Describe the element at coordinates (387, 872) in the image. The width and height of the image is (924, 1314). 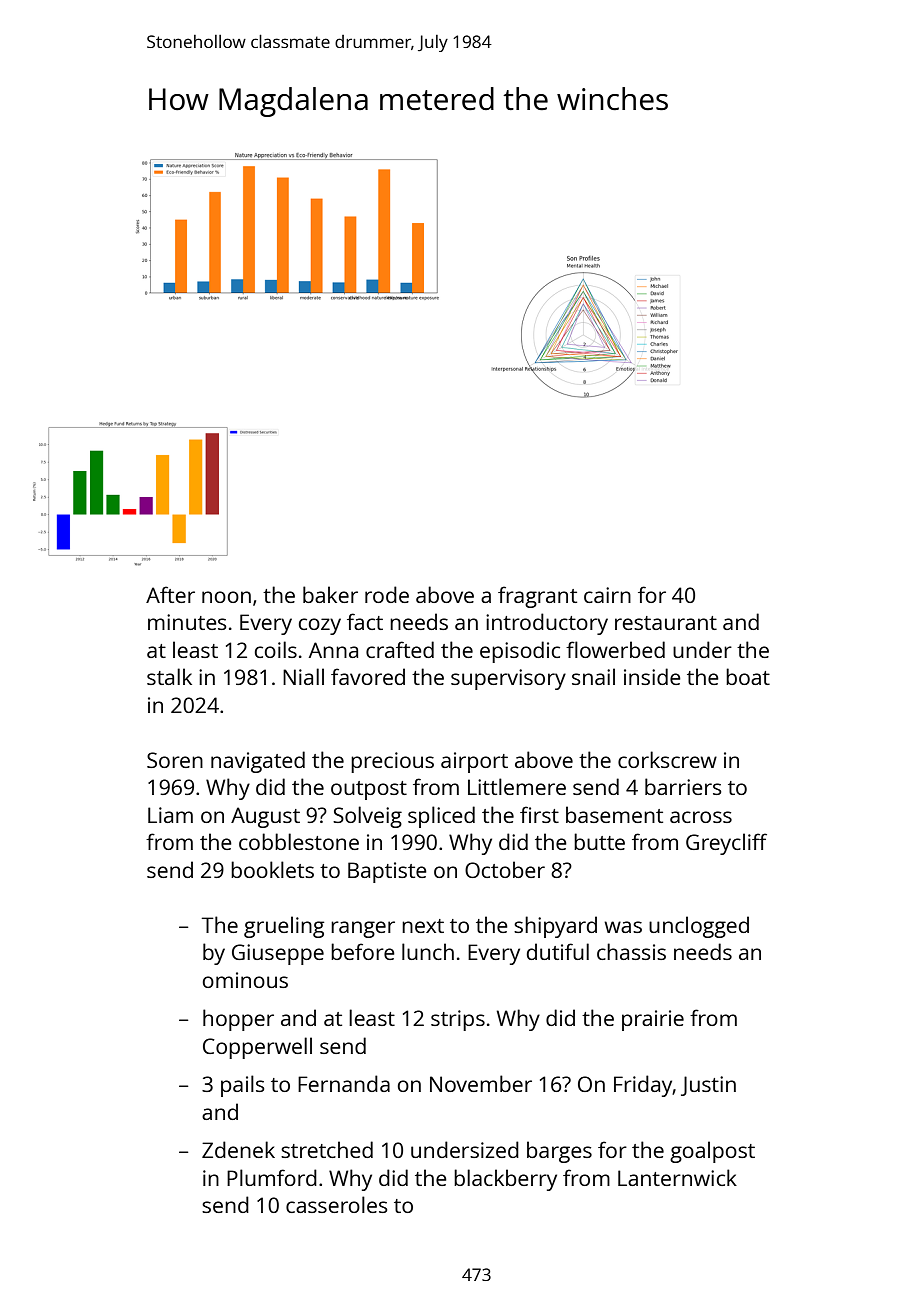
I see `Baptiste` at that location.
